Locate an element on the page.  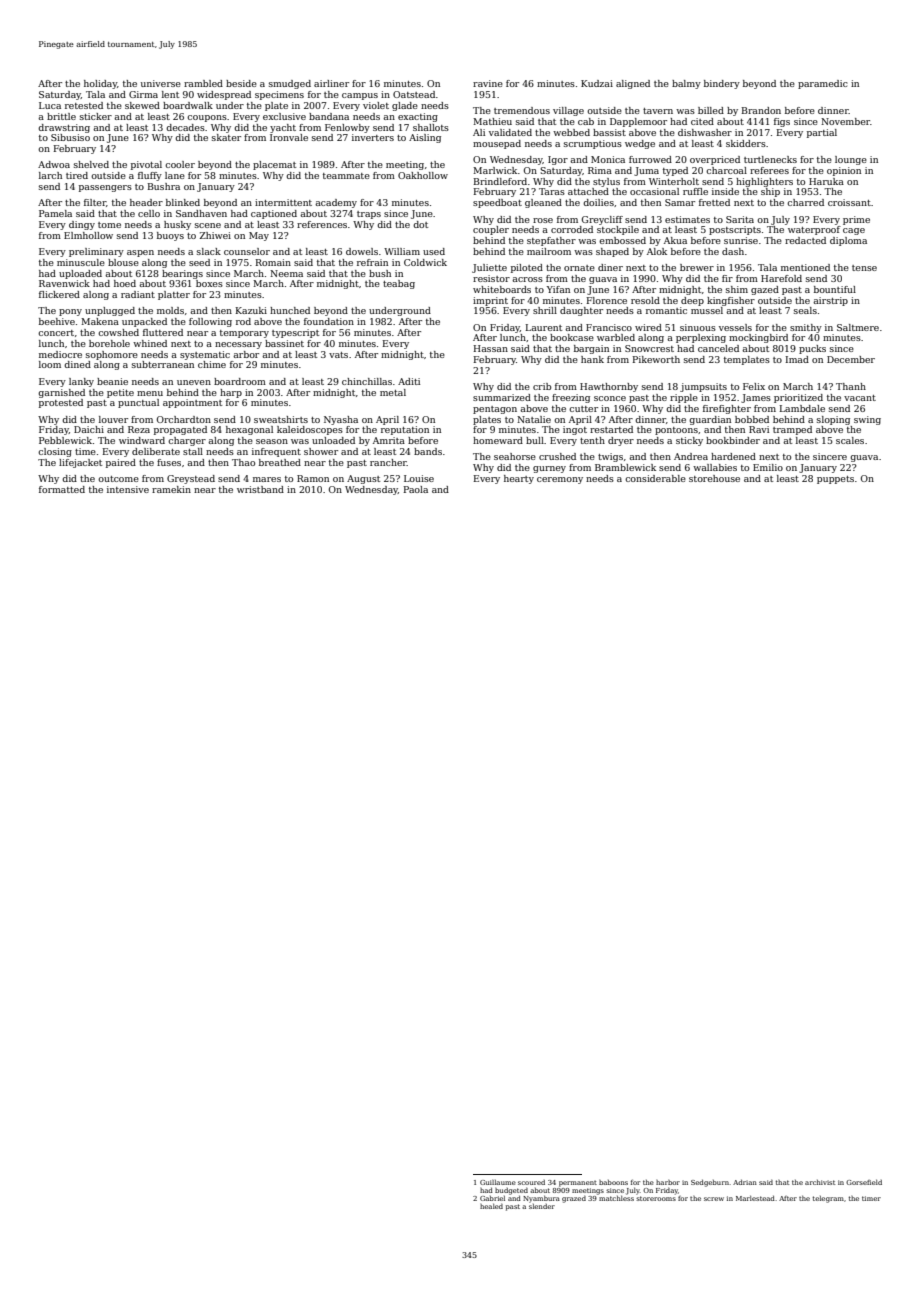
Gorsefield is located at coordinates (864, 1182).
